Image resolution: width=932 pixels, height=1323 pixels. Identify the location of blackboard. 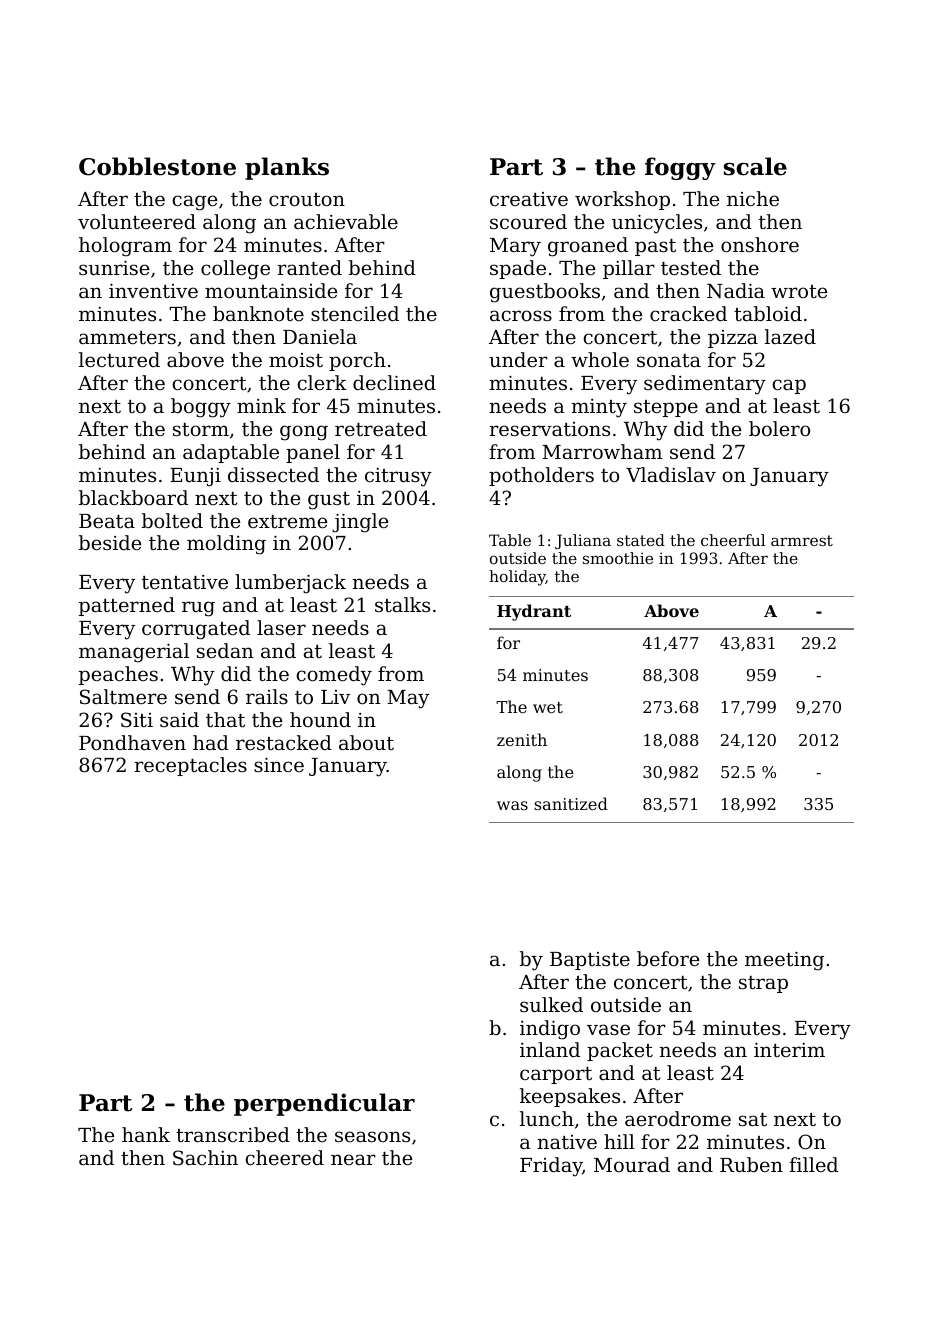
(133, 497).
